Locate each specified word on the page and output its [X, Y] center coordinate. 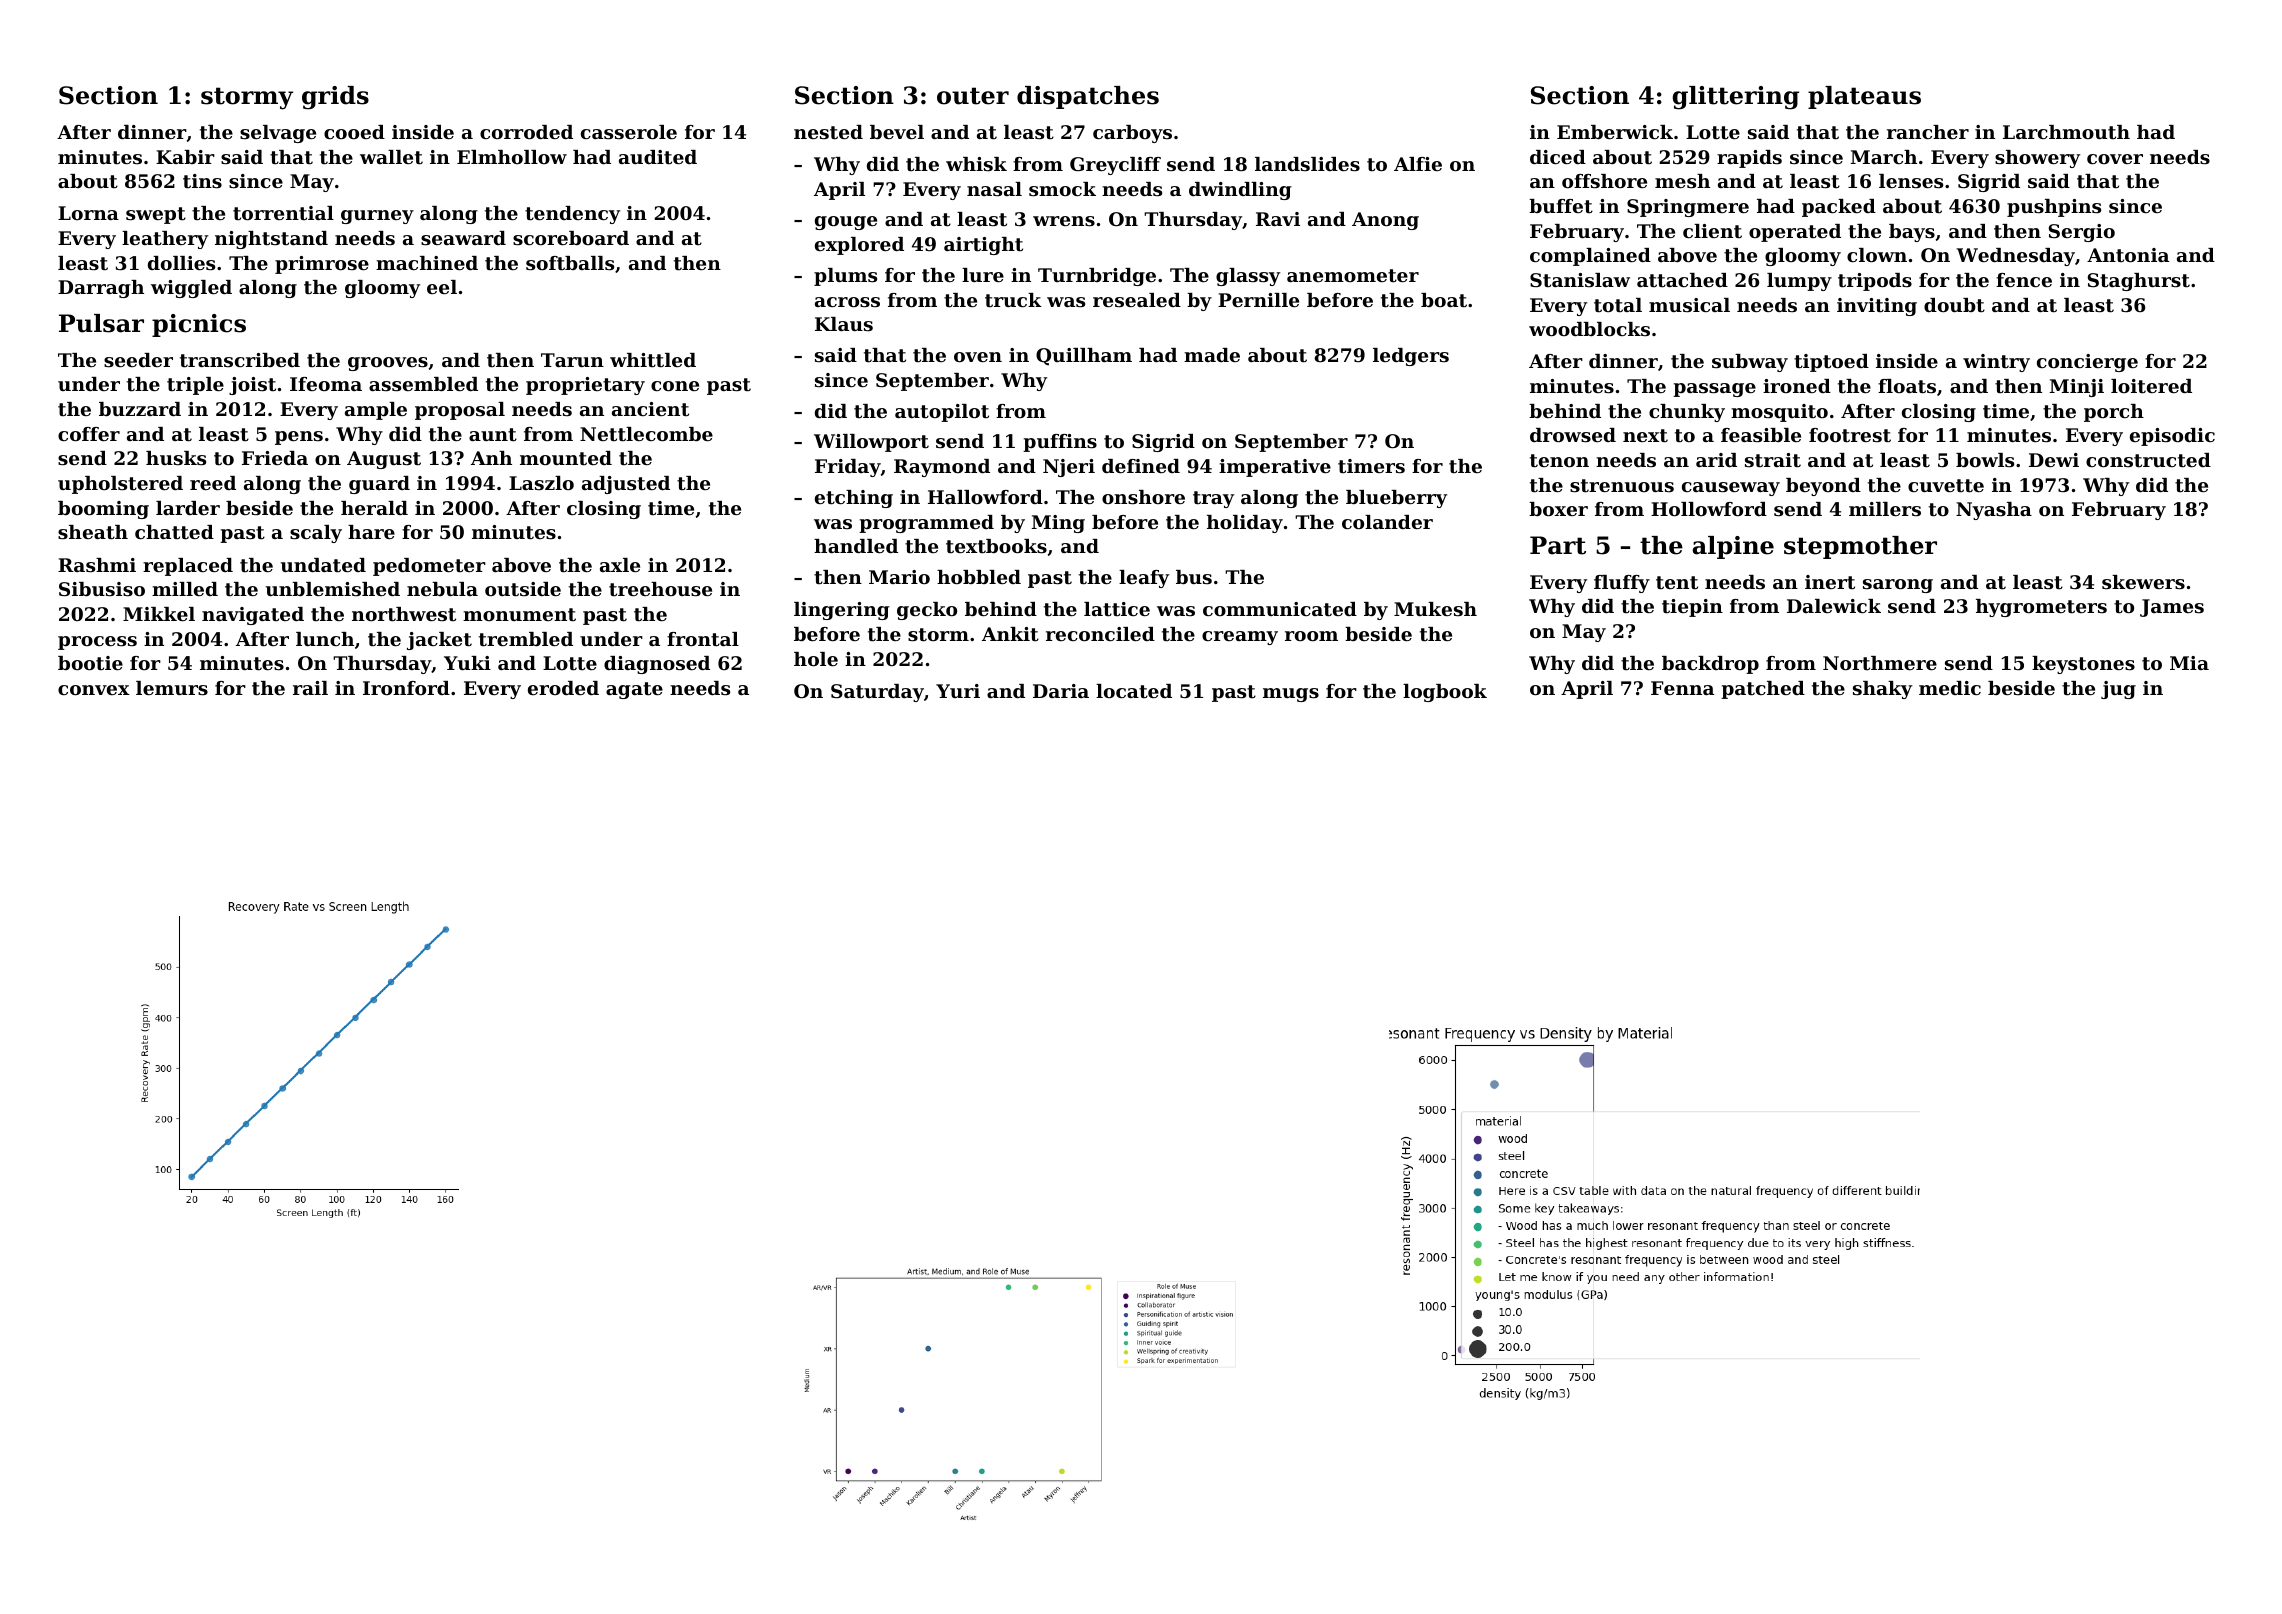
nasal [994, 189]
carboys [1132, 134]
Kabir [185, 157]
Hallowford [985, 497]
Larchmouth [2066, 132]
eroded [563, 688]
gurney [377, 217]
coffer [89, 434]
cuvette [1946, 486]
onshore [1143, 497]
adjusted [626, 485]
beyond [1823, 487]
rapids [1749, 159]
